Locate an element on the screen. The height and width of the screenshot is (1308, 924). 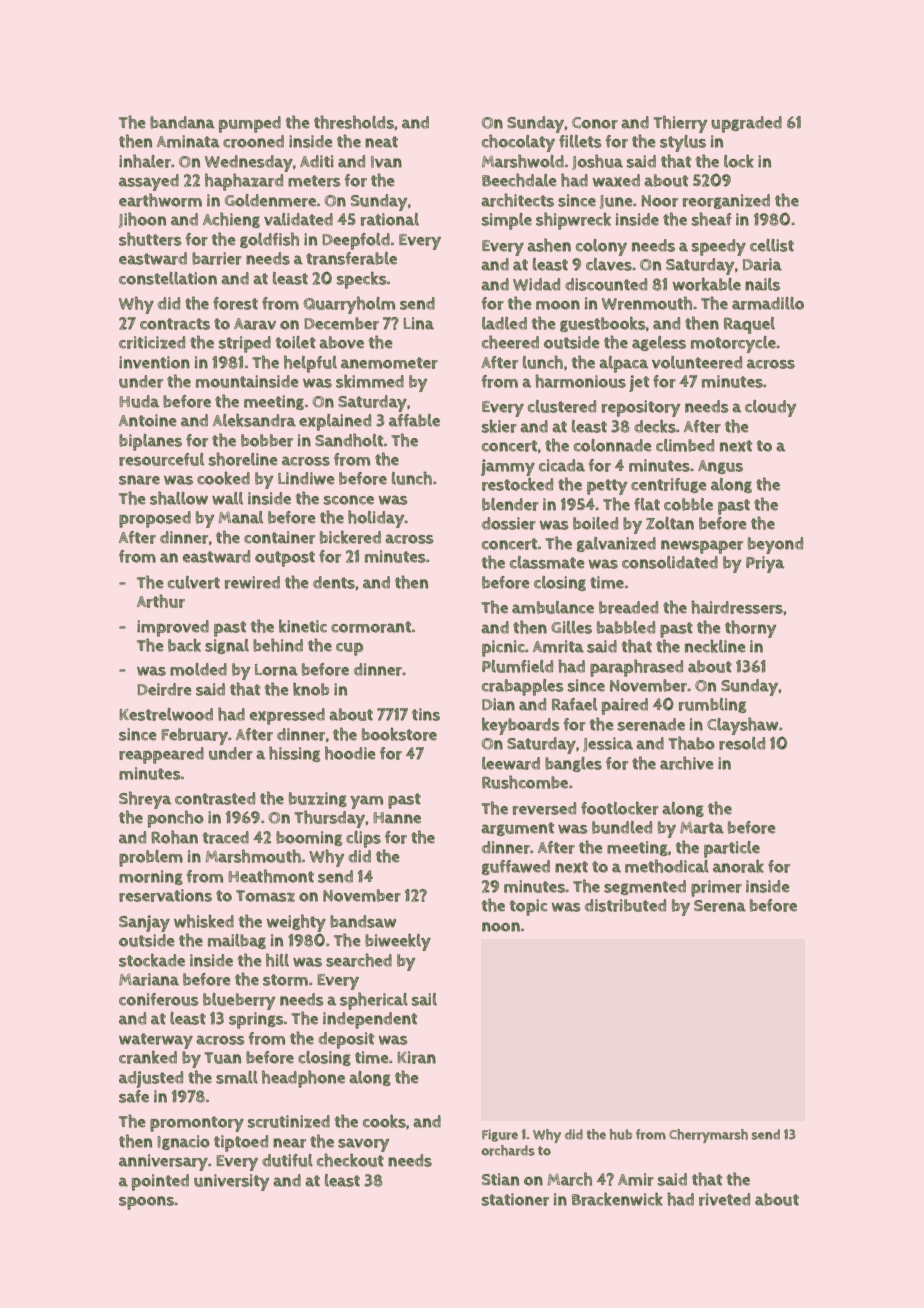
consolidated is located at coordinates (670, 562).
